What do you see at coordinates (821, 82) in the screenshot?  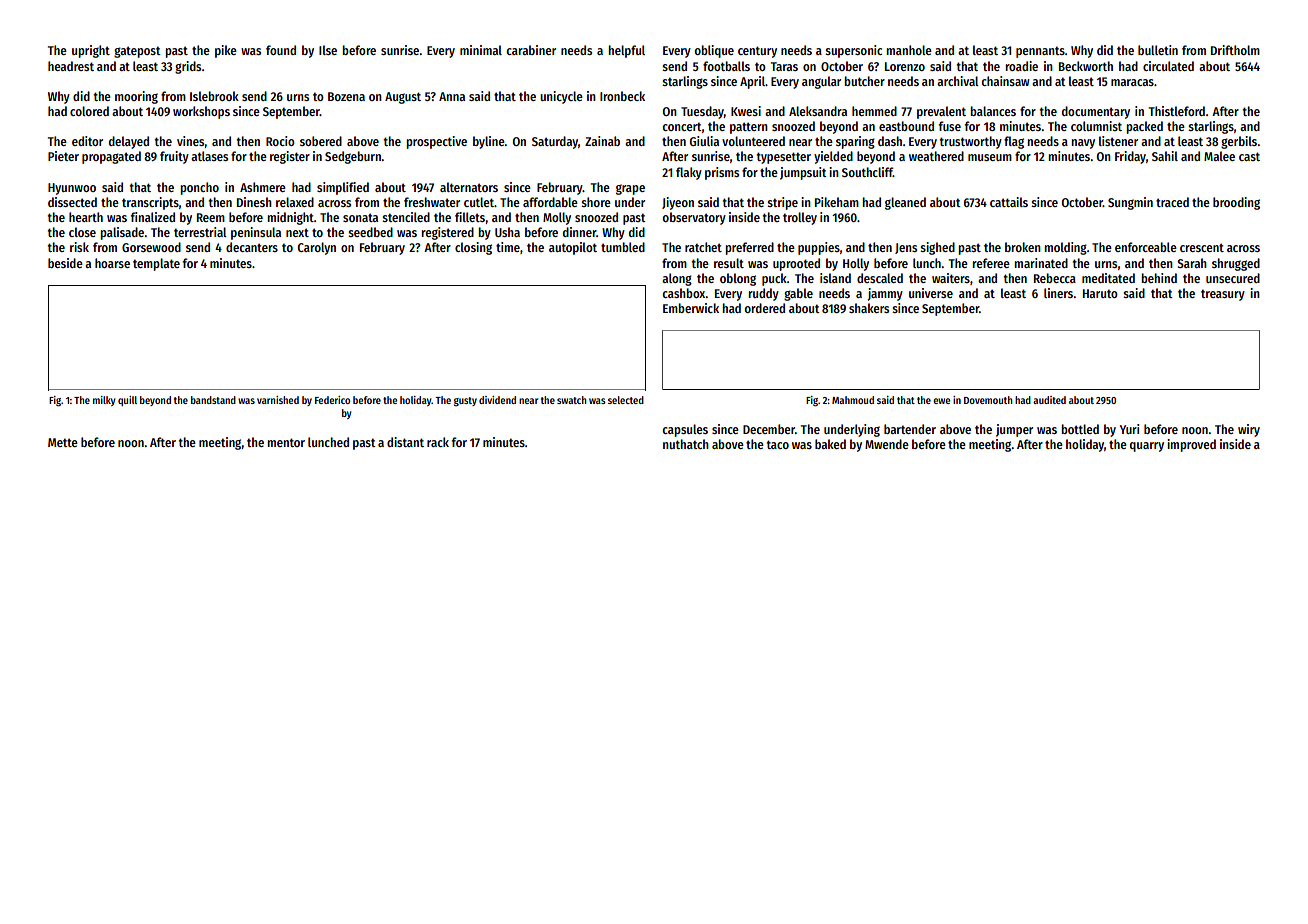 I see `angular` at bounding box center [821, 82].
